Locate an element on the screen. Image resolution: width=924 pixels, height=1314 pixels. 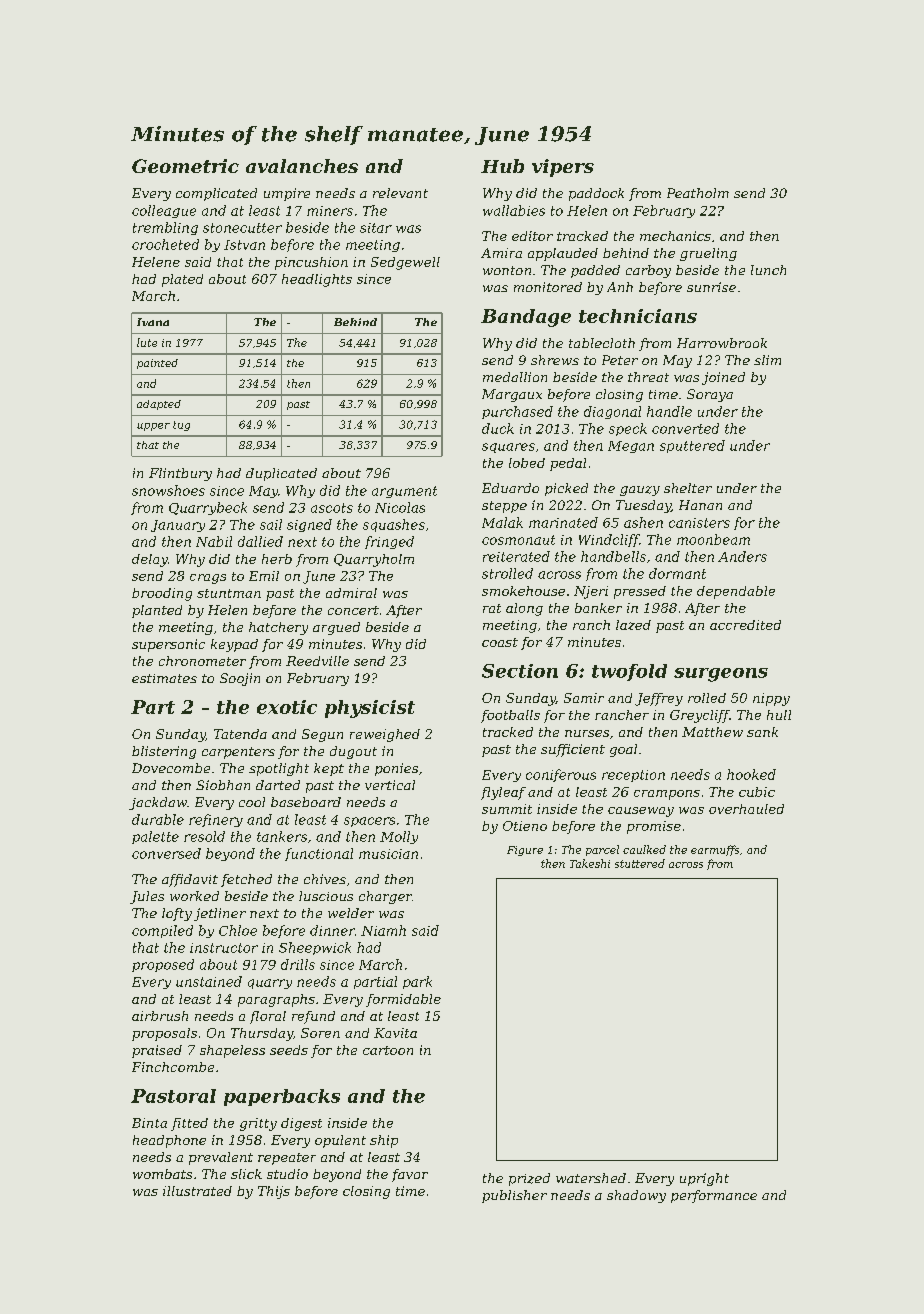
shrews is located at coordinates (555, 360).
